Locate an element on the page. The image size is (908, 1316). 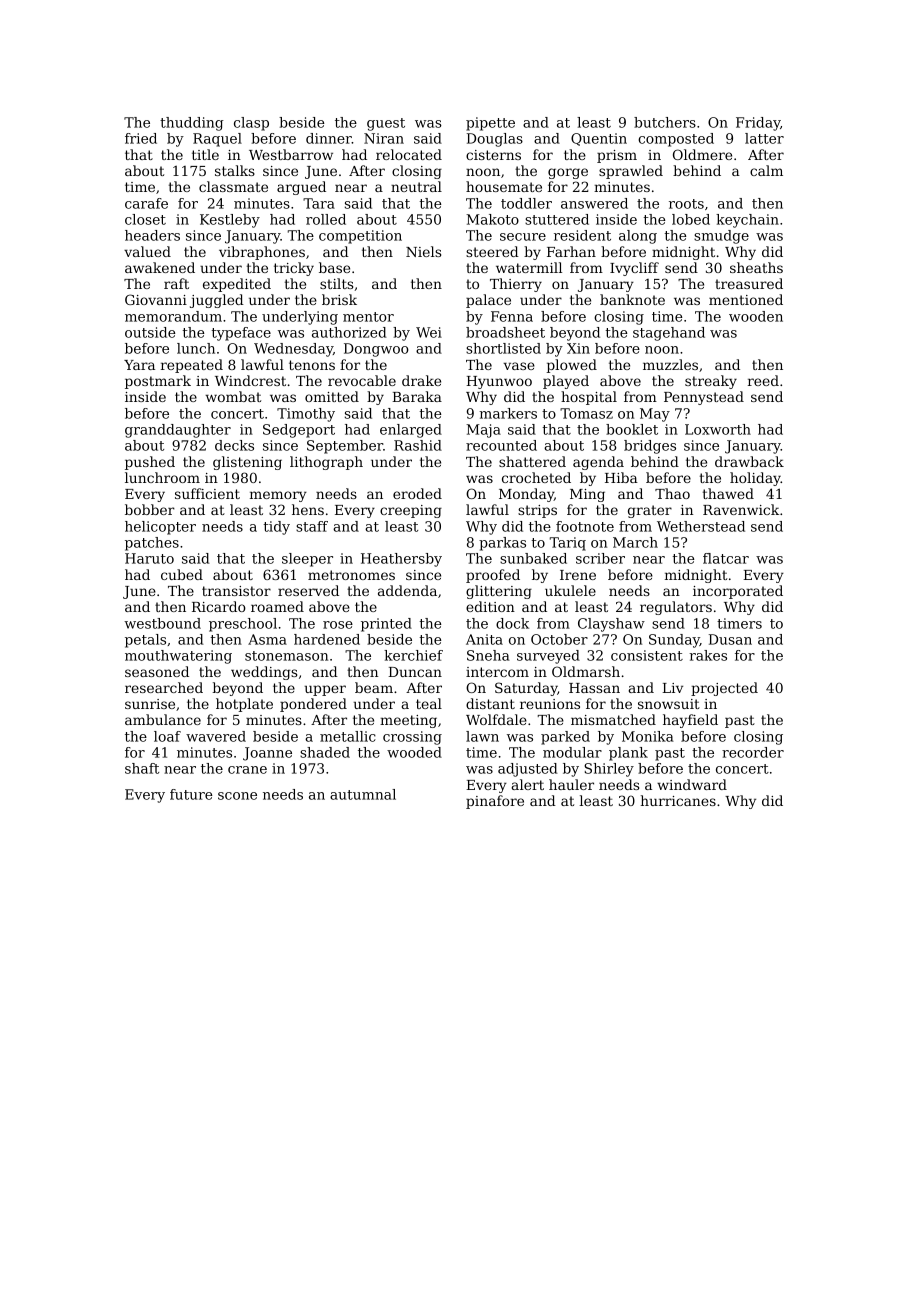
Ravenwick is located at coordinates (741, 509).
